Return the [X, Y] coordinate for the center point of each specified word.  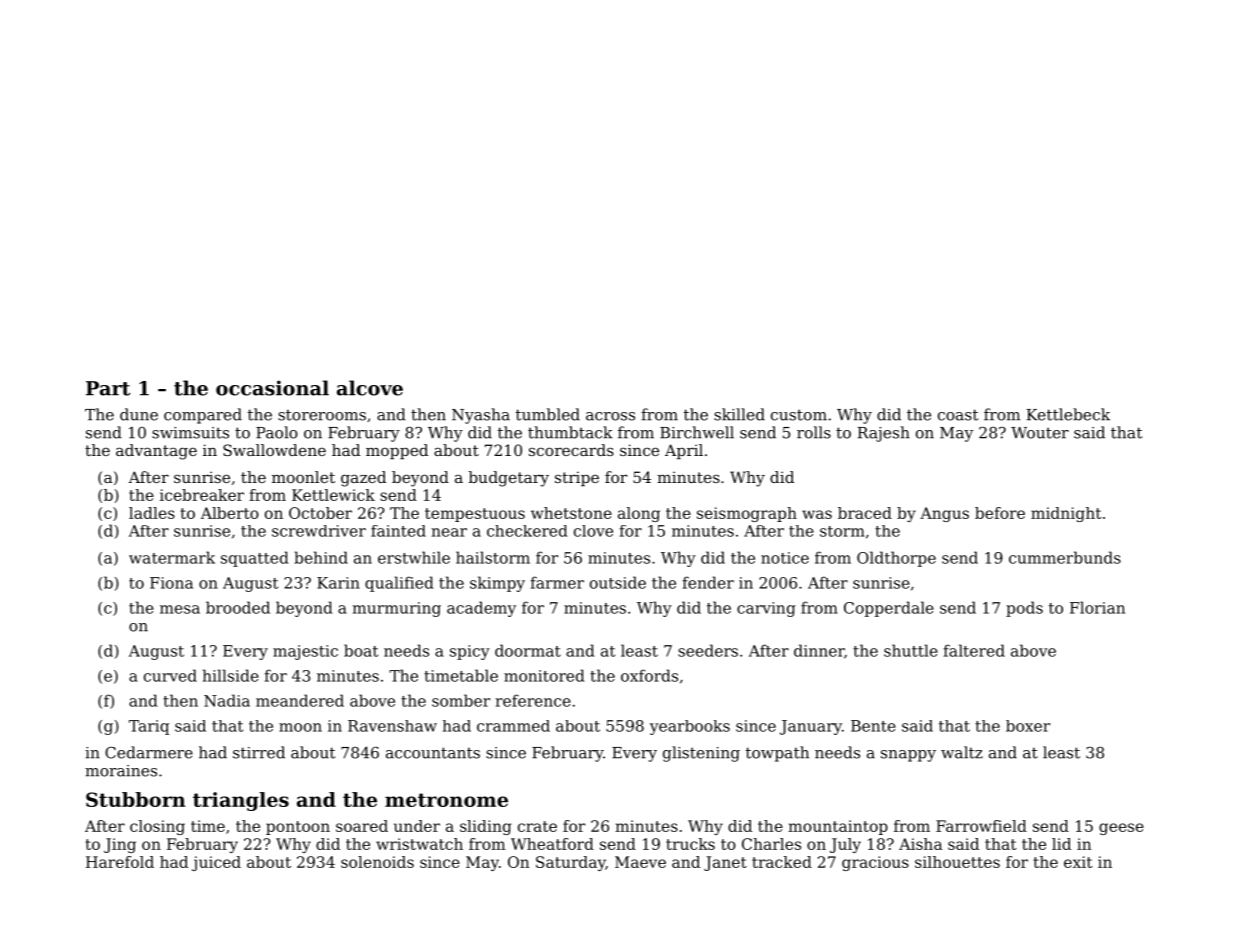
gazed [363, 479]
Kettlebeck [1068, 414]
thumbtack [570, 432]
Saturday [571, 863]
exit [1078, 862]
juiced [216, 863]
